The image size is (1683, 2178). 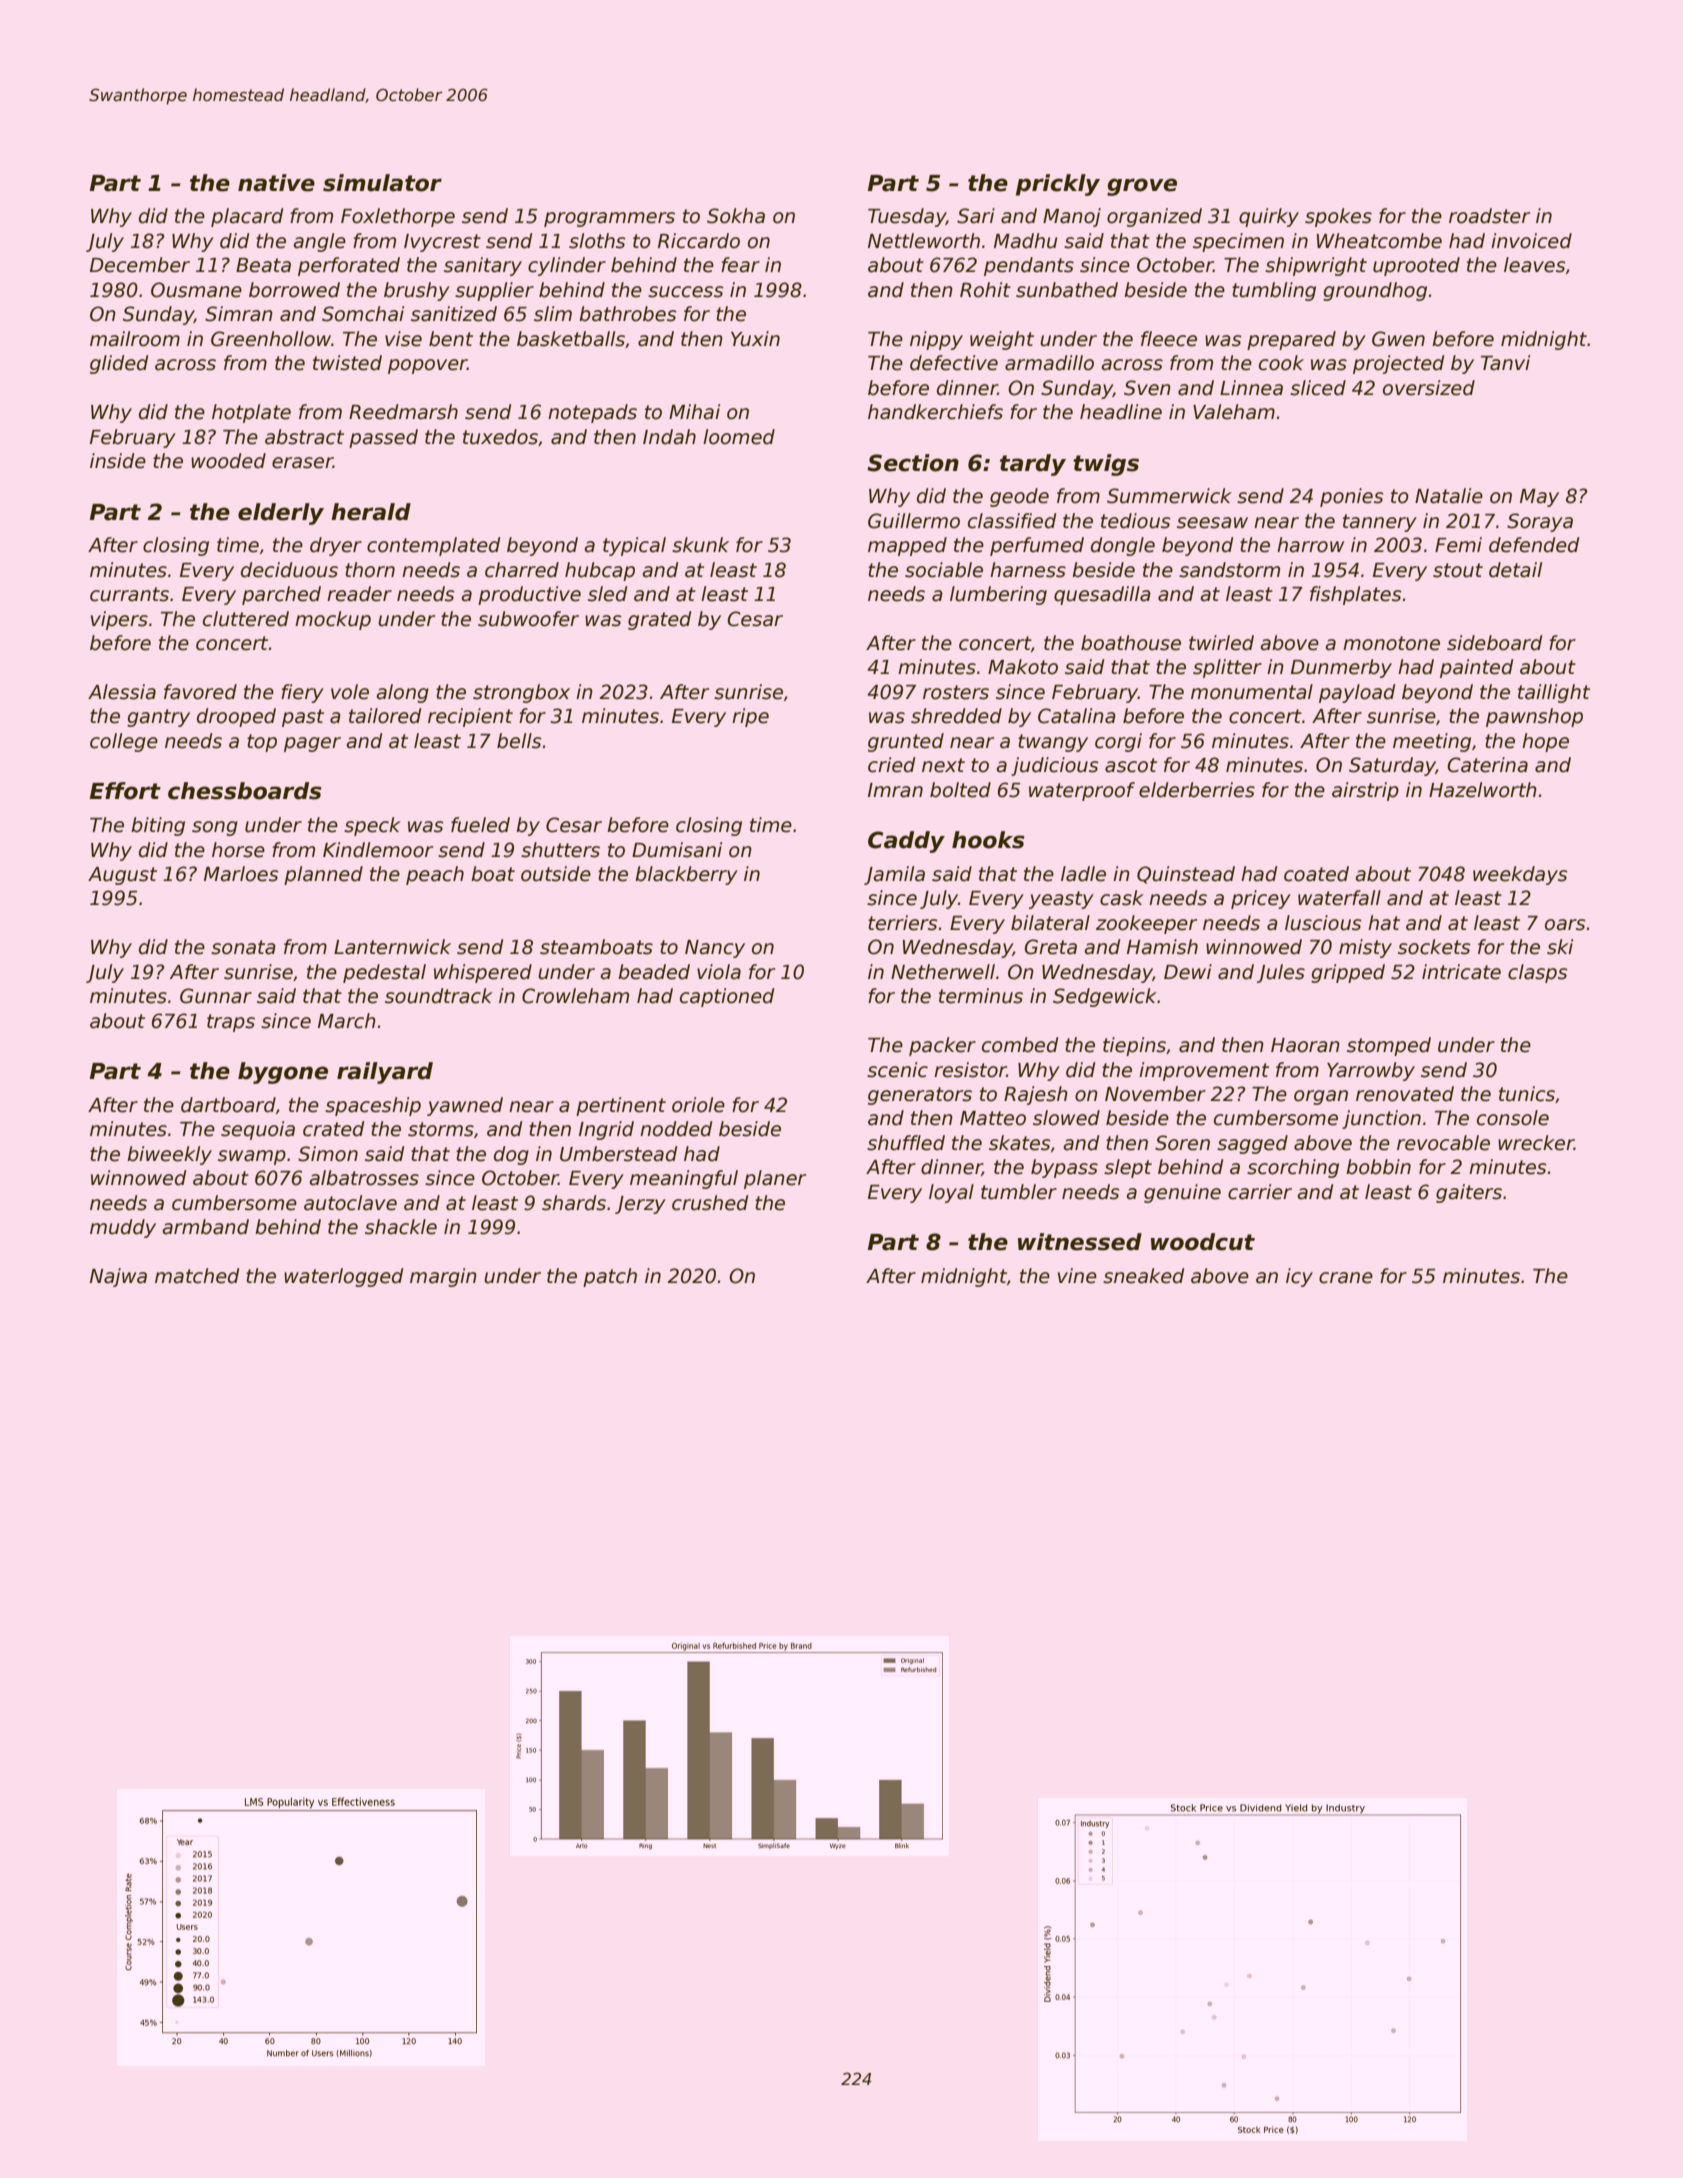 What do you see at coordinates (1554, 693) in the screenshot?
I see `taillight` at bounding box center [1554, 693].
